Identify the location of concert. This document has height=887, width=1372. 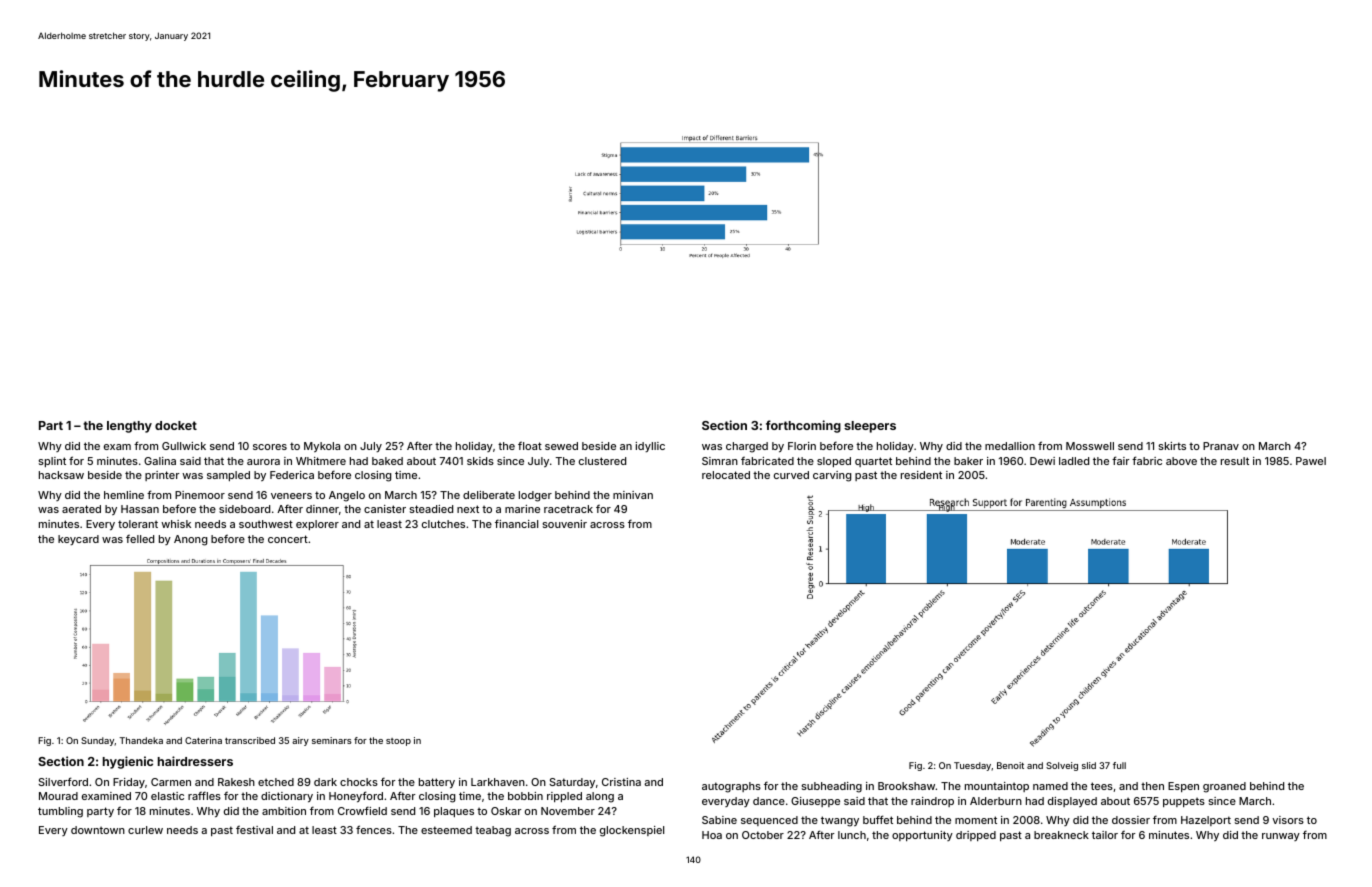
(288, 539).
